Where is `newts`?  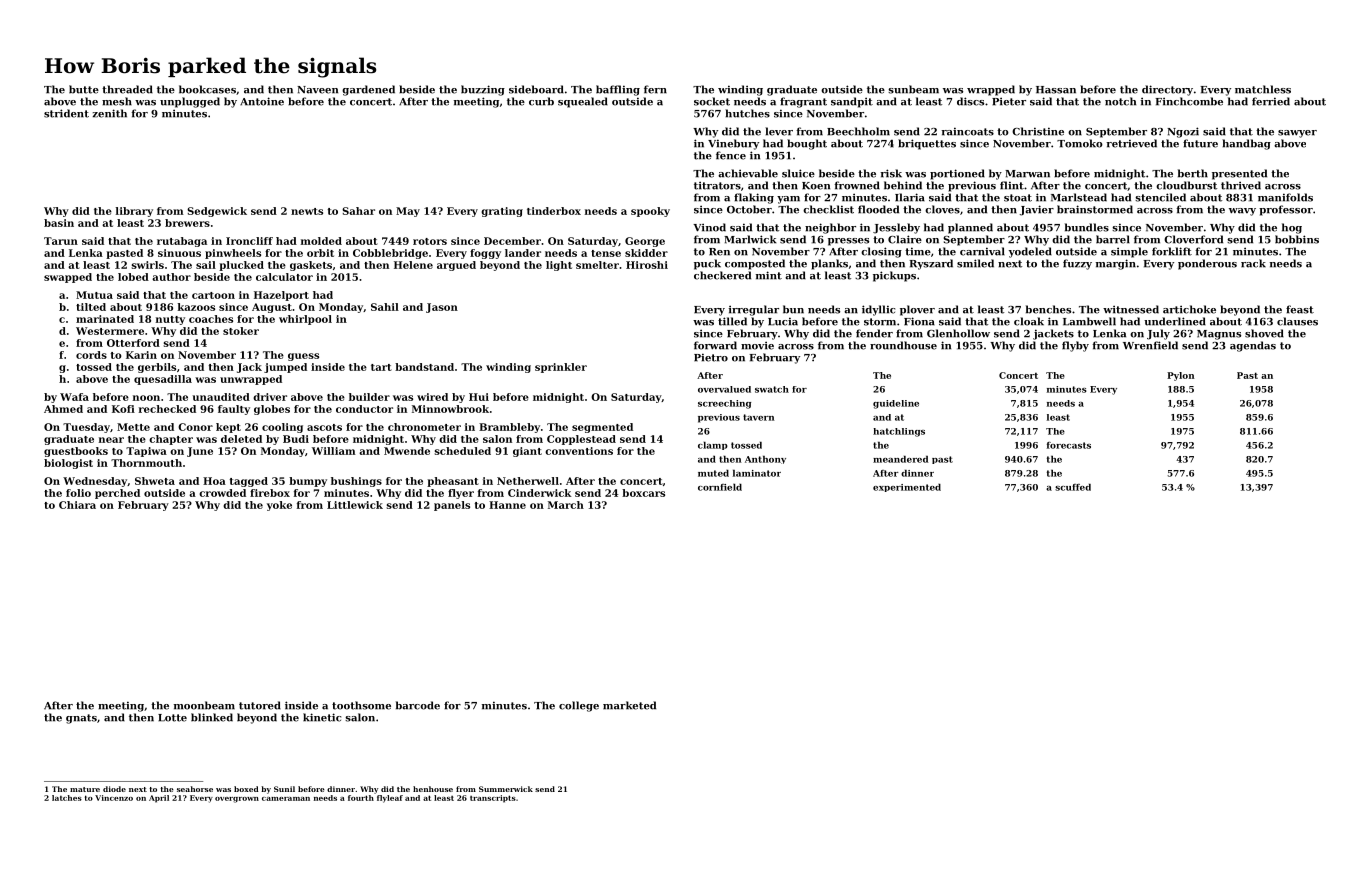 newts is located at coordinates (307, 211).
